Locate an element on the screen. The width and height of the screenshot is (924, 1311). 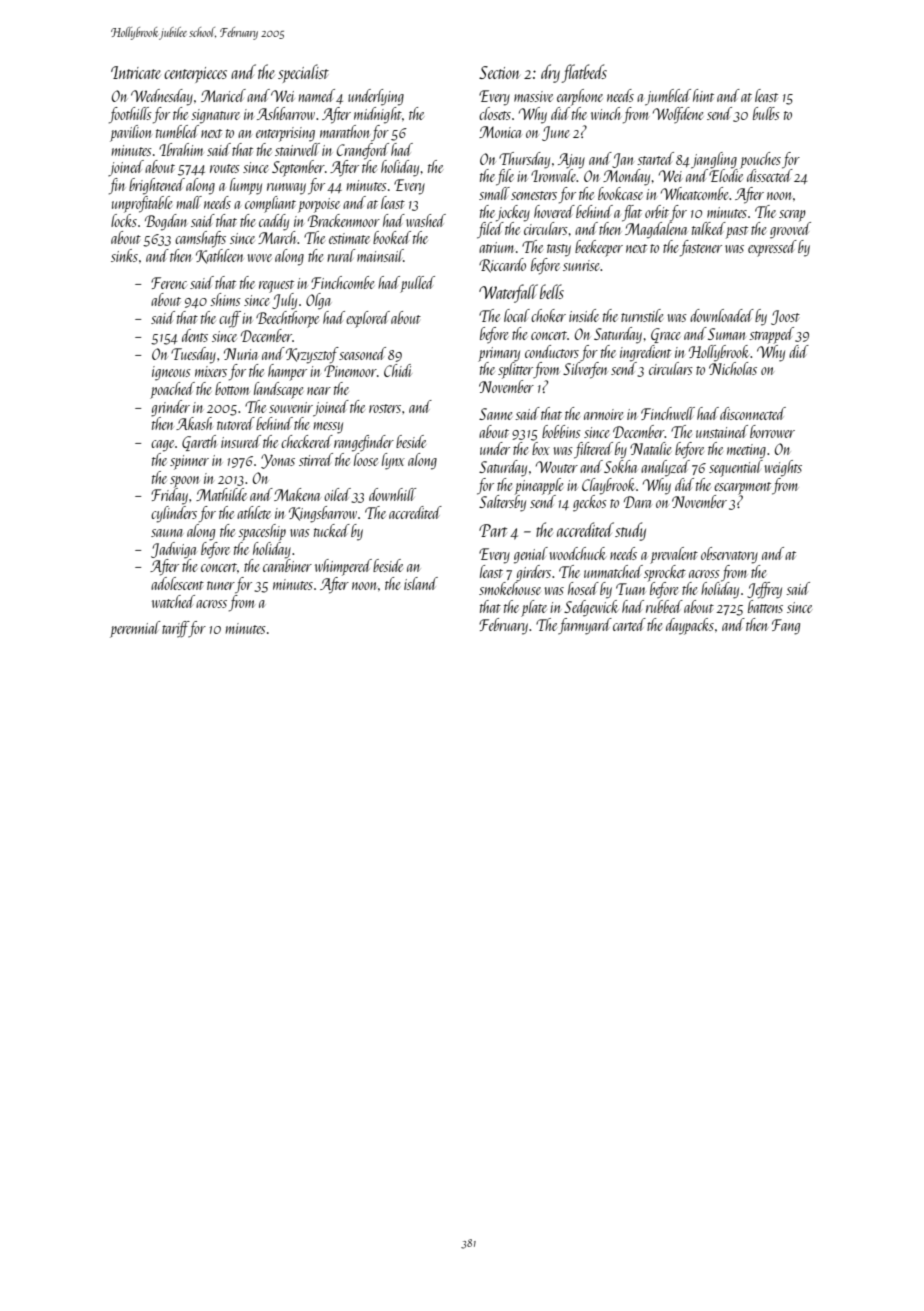
tariff is located at coordinates (175, 629).
